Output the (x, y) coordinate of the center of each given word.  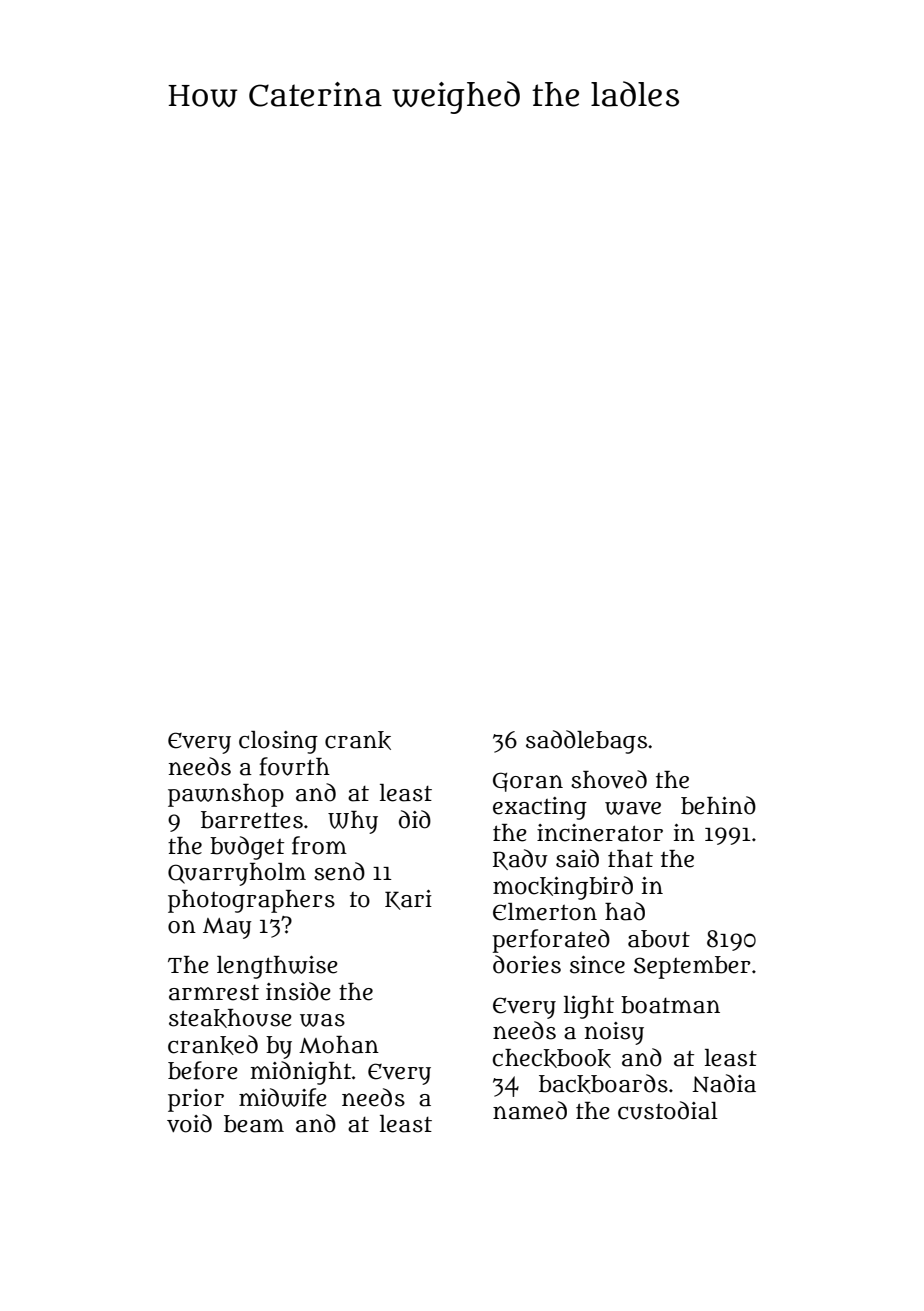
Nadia (724, 1083)
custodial (668, 1110)
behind (718, 805)
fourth (294, 766)
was (322, 1020)
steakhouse (230, 1018)
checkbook (552, 1058)
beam (254, 1124)
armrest (214, 993)
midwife (283, 1097)
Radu (520, 859)
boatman (670, 1005)
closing (278, 742)
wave (633, 808)
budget (247, 848)
